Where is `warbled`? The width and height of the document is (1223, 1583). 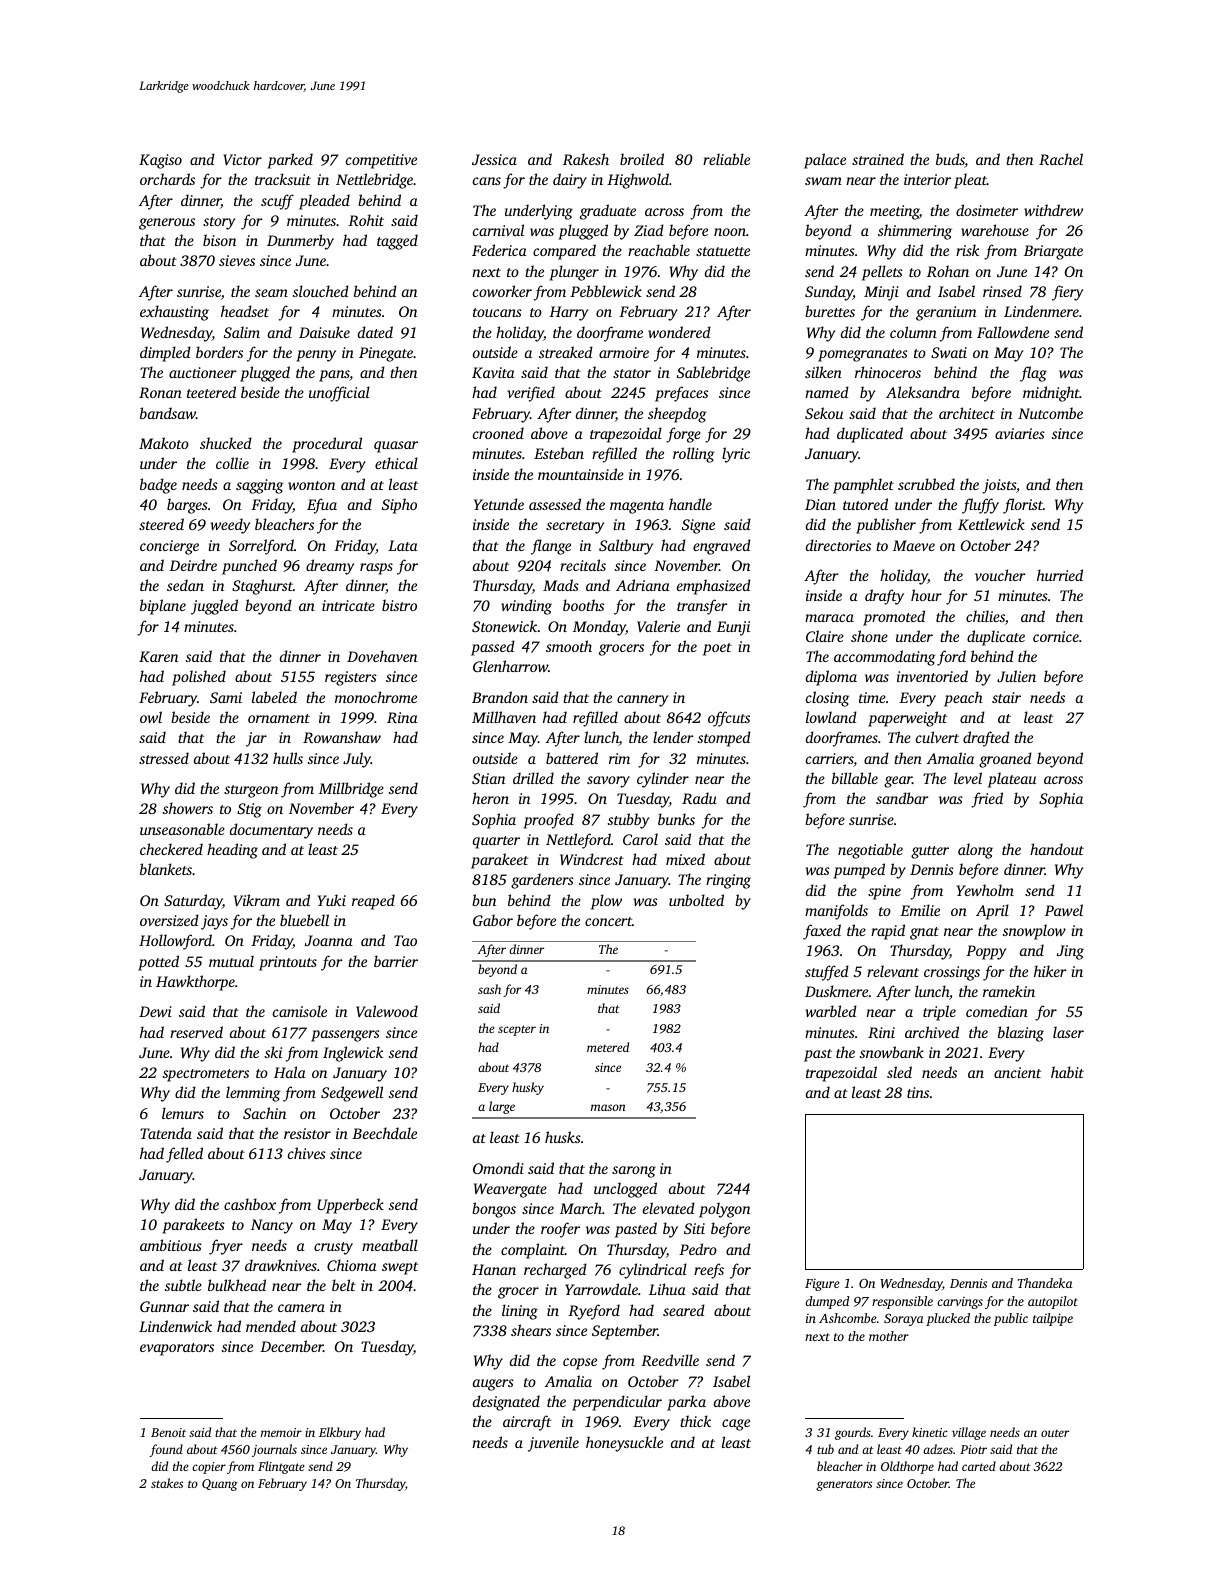 warbled is located at coordinates (831, 1011).
